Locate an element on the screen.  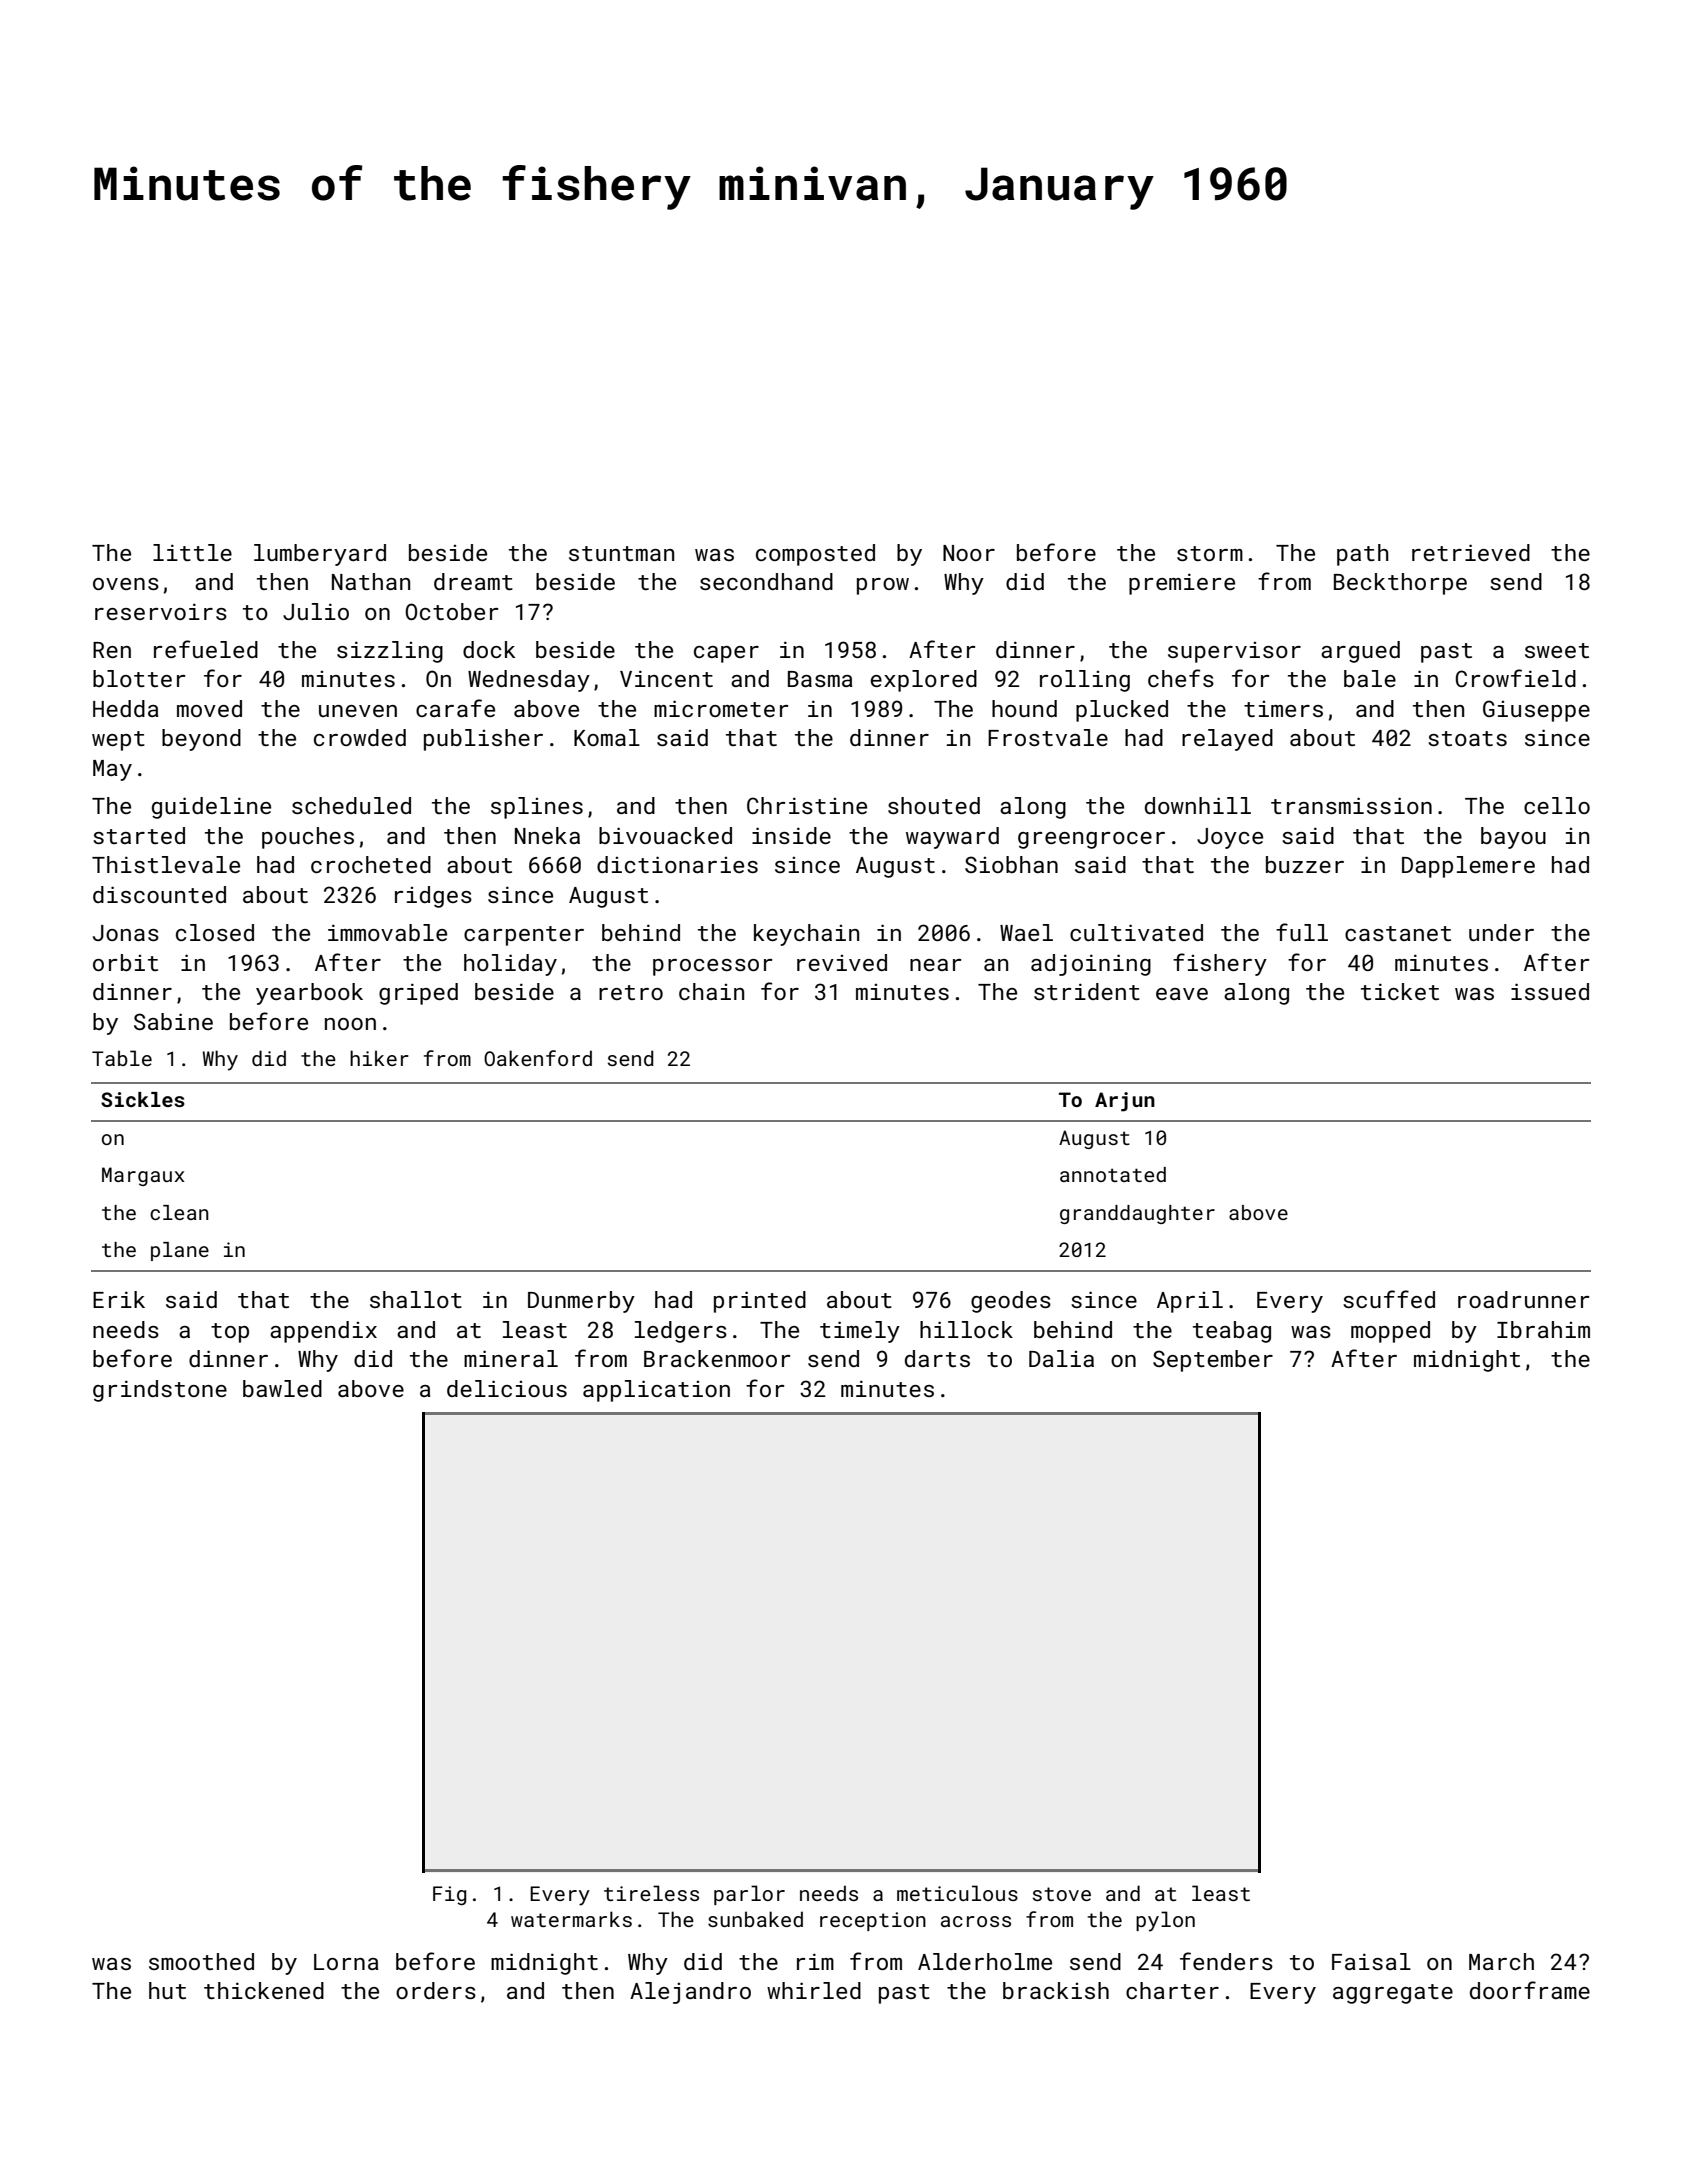
little is located at coordinates (192, 552).
